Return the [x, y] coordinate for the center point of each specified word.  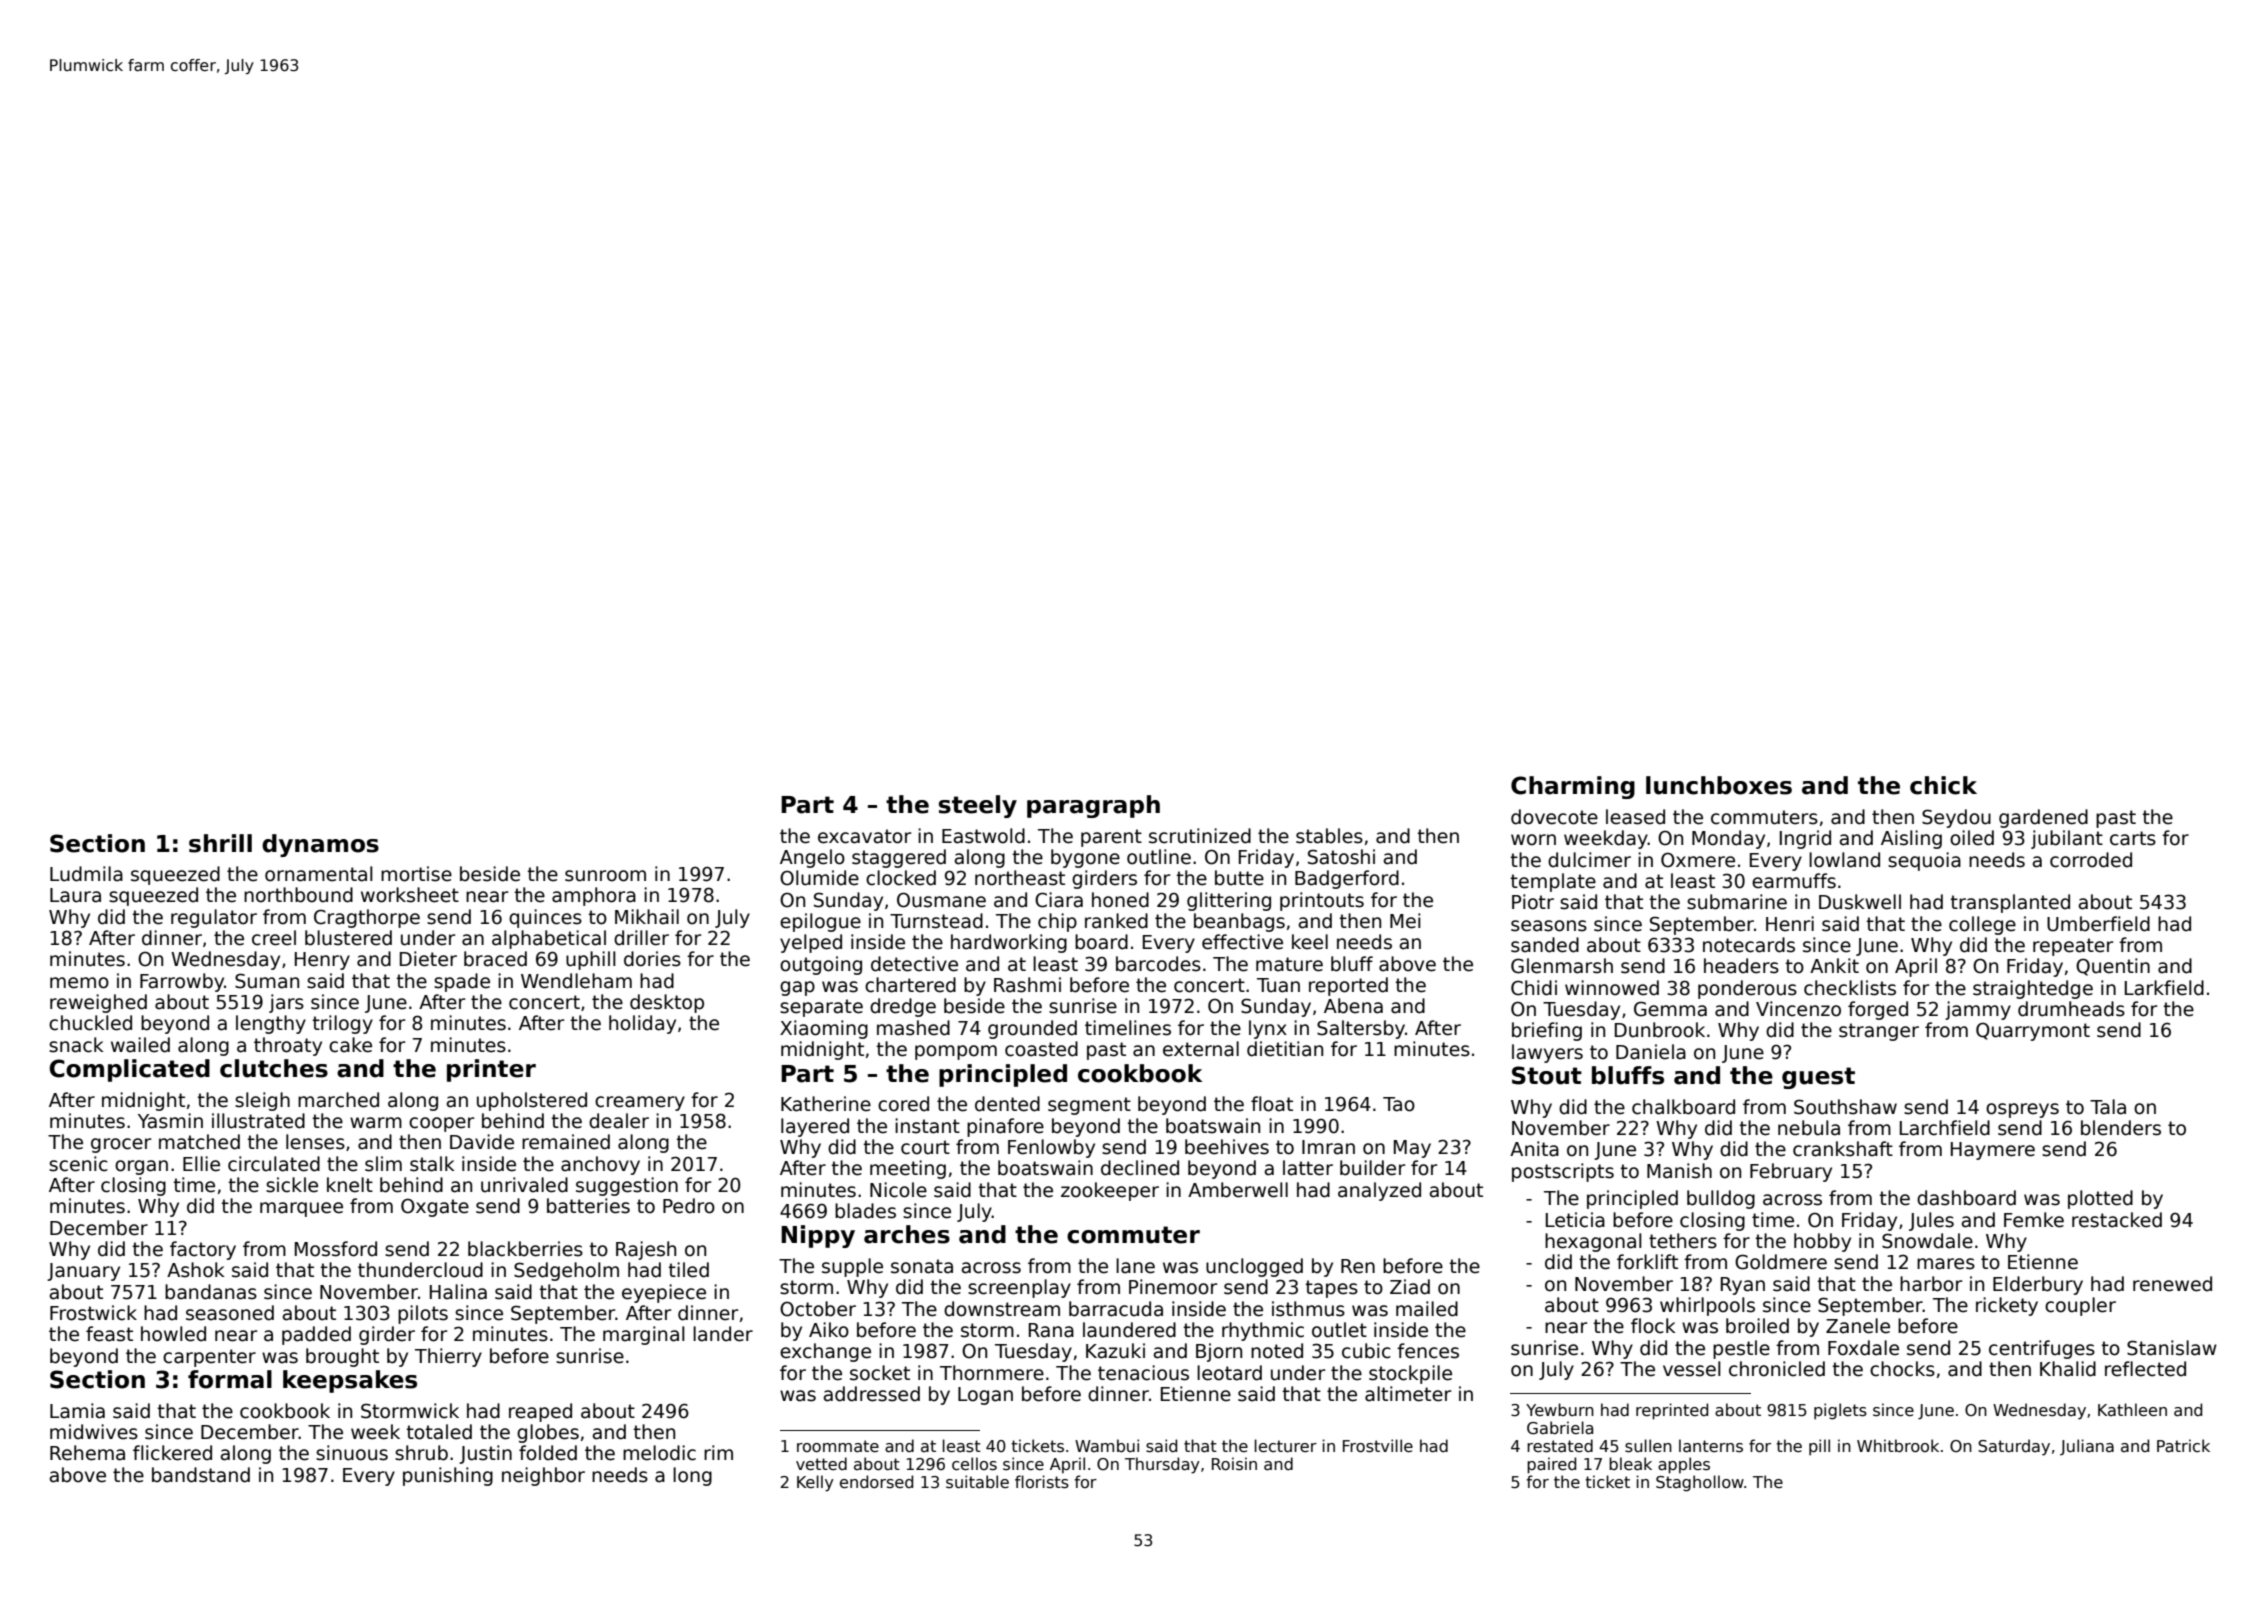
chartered [910, 985]
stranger [1879, 1032]
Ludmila [86, 874]
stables [1329, 836]
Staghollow [1700, 1483]
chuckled [90, 1023]
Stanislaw [2172, 1348]
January [83, 1272]
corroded [2091, 860]
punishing [448, 1476]
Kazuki [1115, 1351]
